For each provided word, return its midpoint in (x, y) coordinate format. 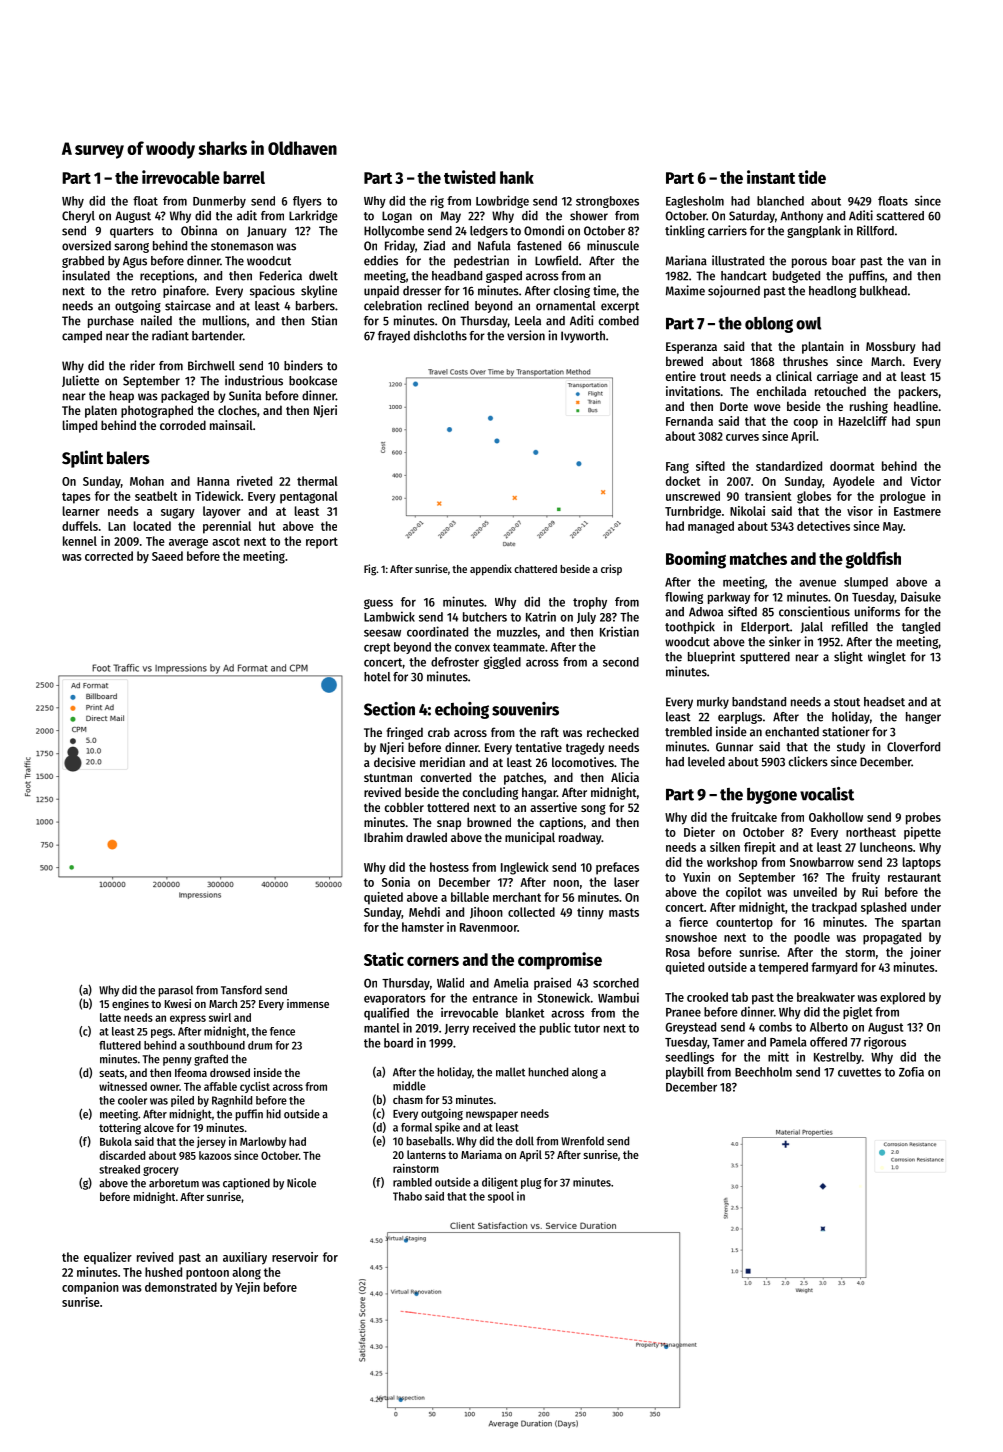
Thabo (407, 1196)
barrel (244, 177)
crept (377, 648)
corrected (109, 556)
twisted (470, 177)
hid (274, 1114)
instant (771, 177)
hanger (923, 718)
